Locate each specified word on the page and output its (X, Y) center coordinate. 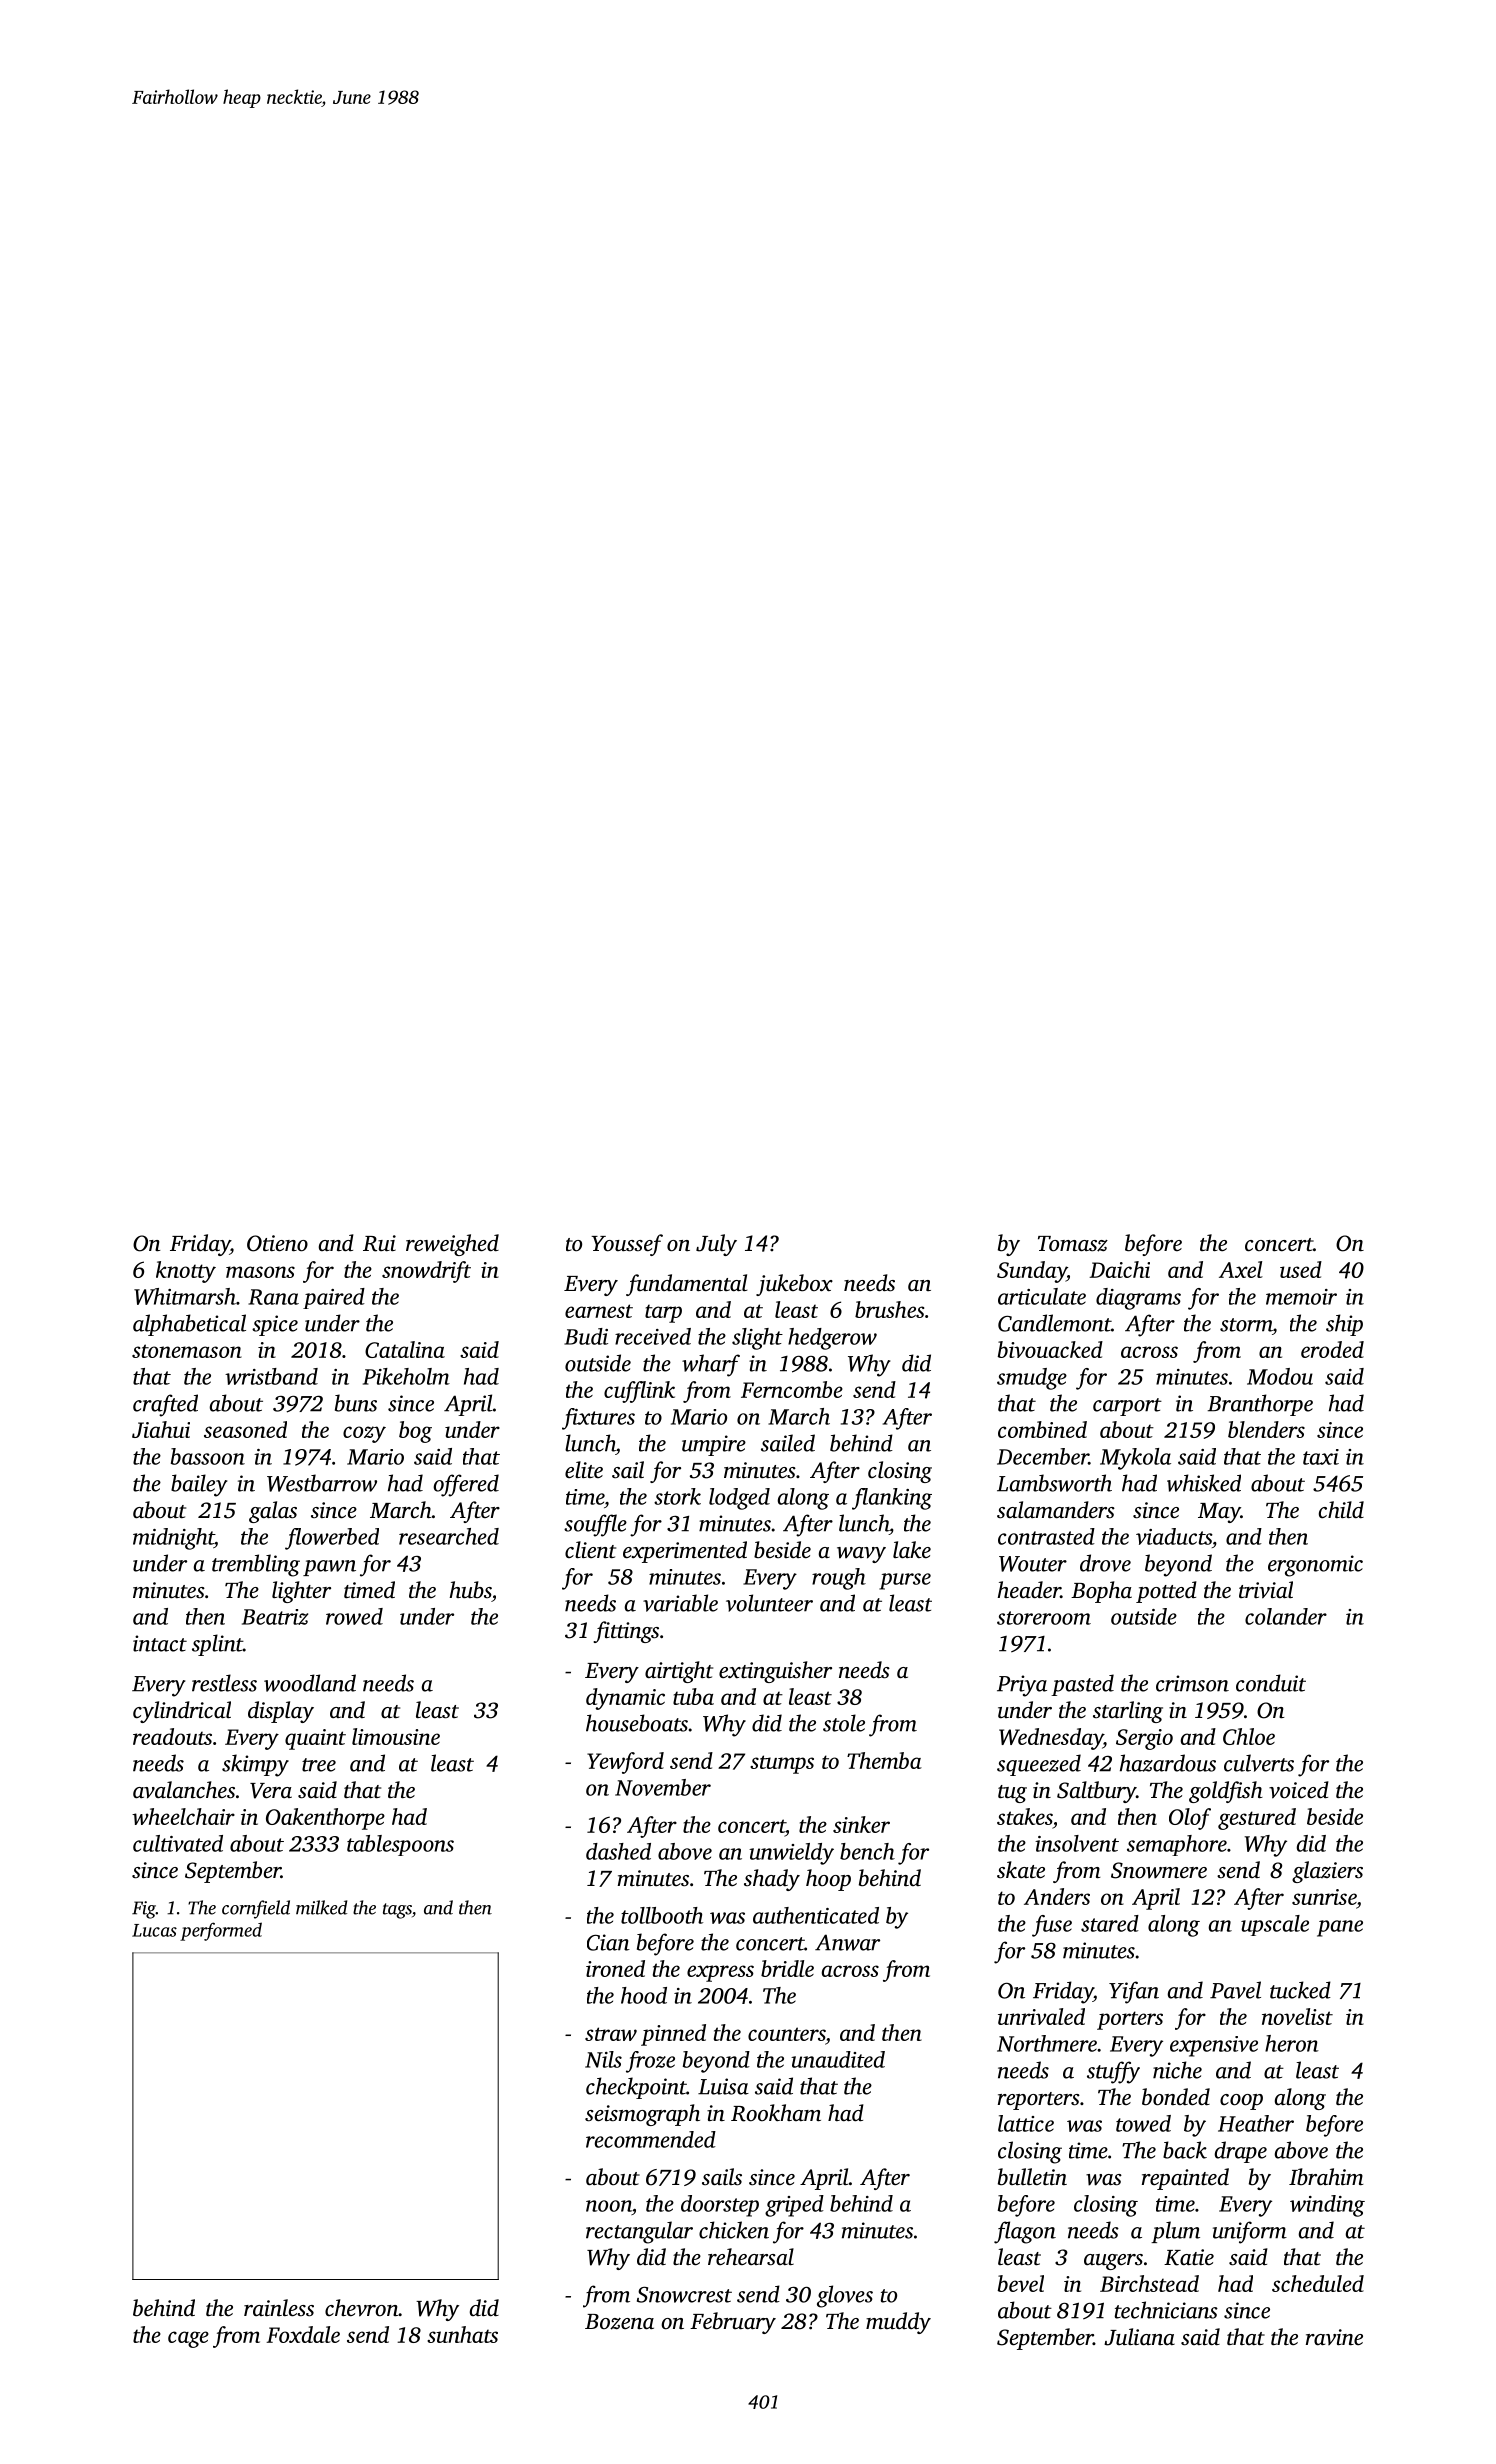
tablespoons (400, 1845)
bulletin (1032, 2177)
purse (905, 1581)
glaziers (1327, 1872)
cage (188, 2339)
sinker (861, 1824)
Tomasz (1073, 1244)
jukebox (794, 1285)
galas (273, 1512)
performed (221, 1931)
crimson (1192, 1683)
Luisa (723, 2086)
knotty (186, 1272)
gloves (845, 2296)
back (1185, 2150)
